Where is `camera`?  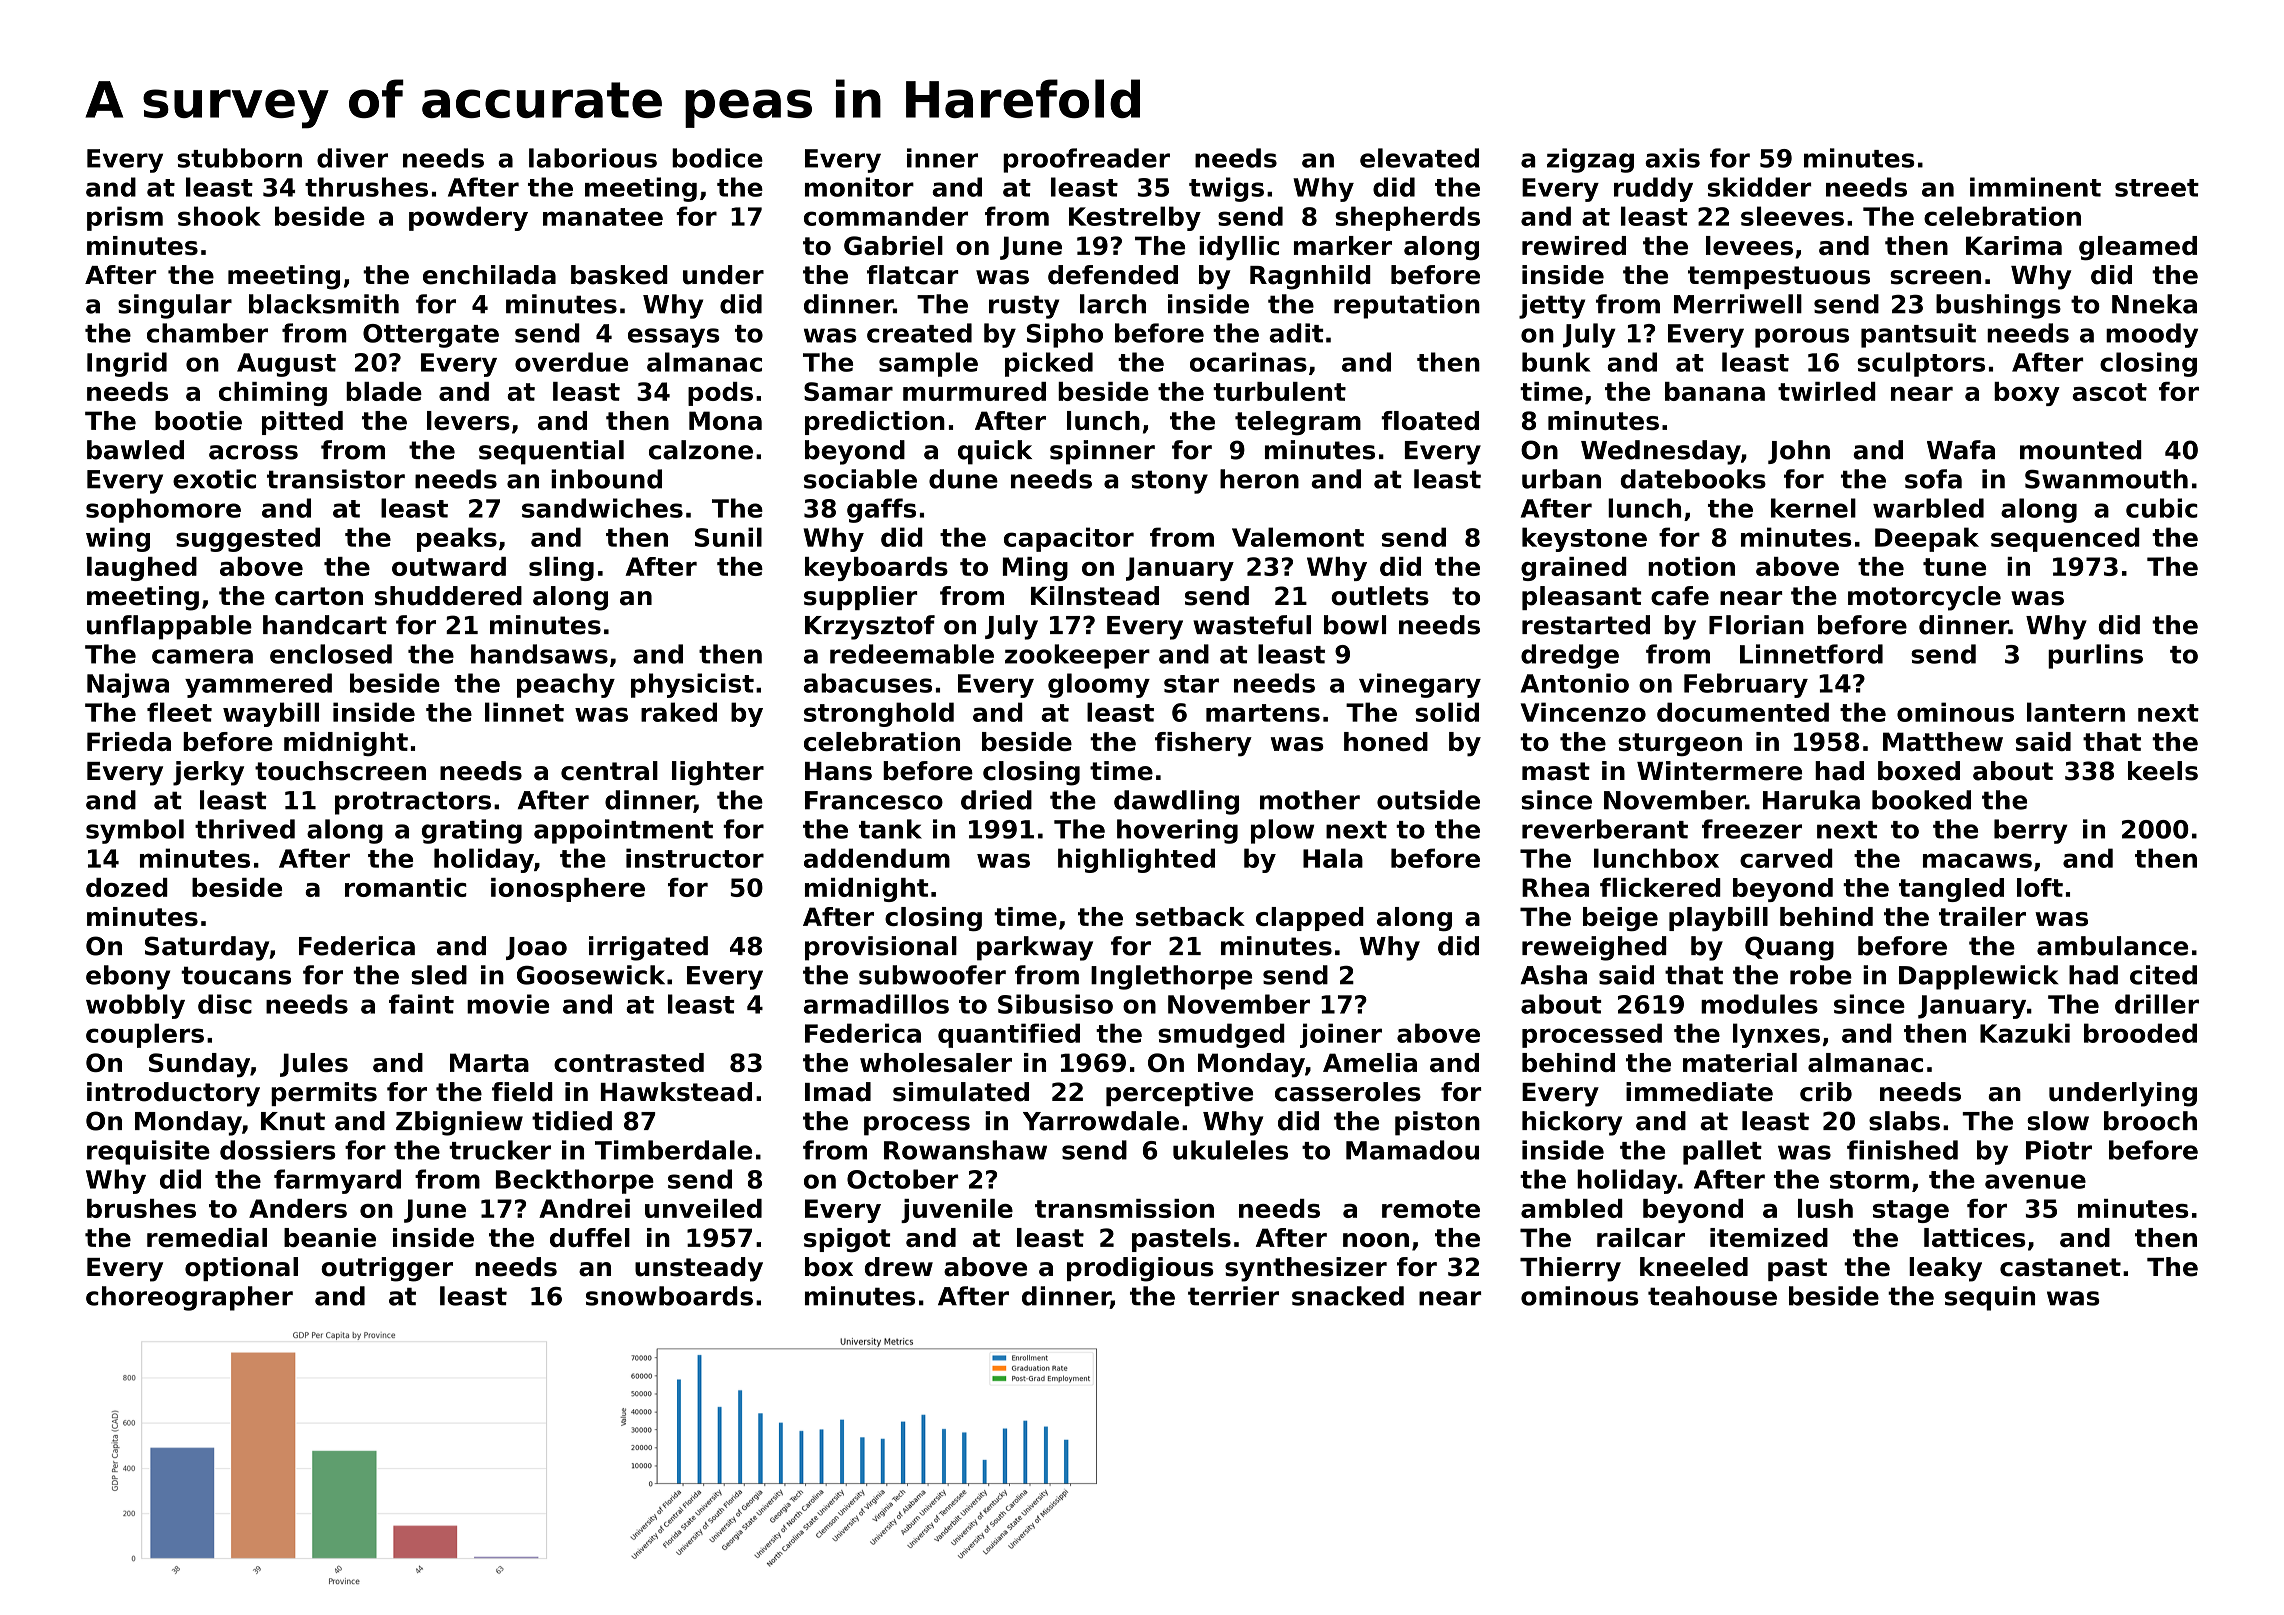
camera is located at coordinates (202, 656).
